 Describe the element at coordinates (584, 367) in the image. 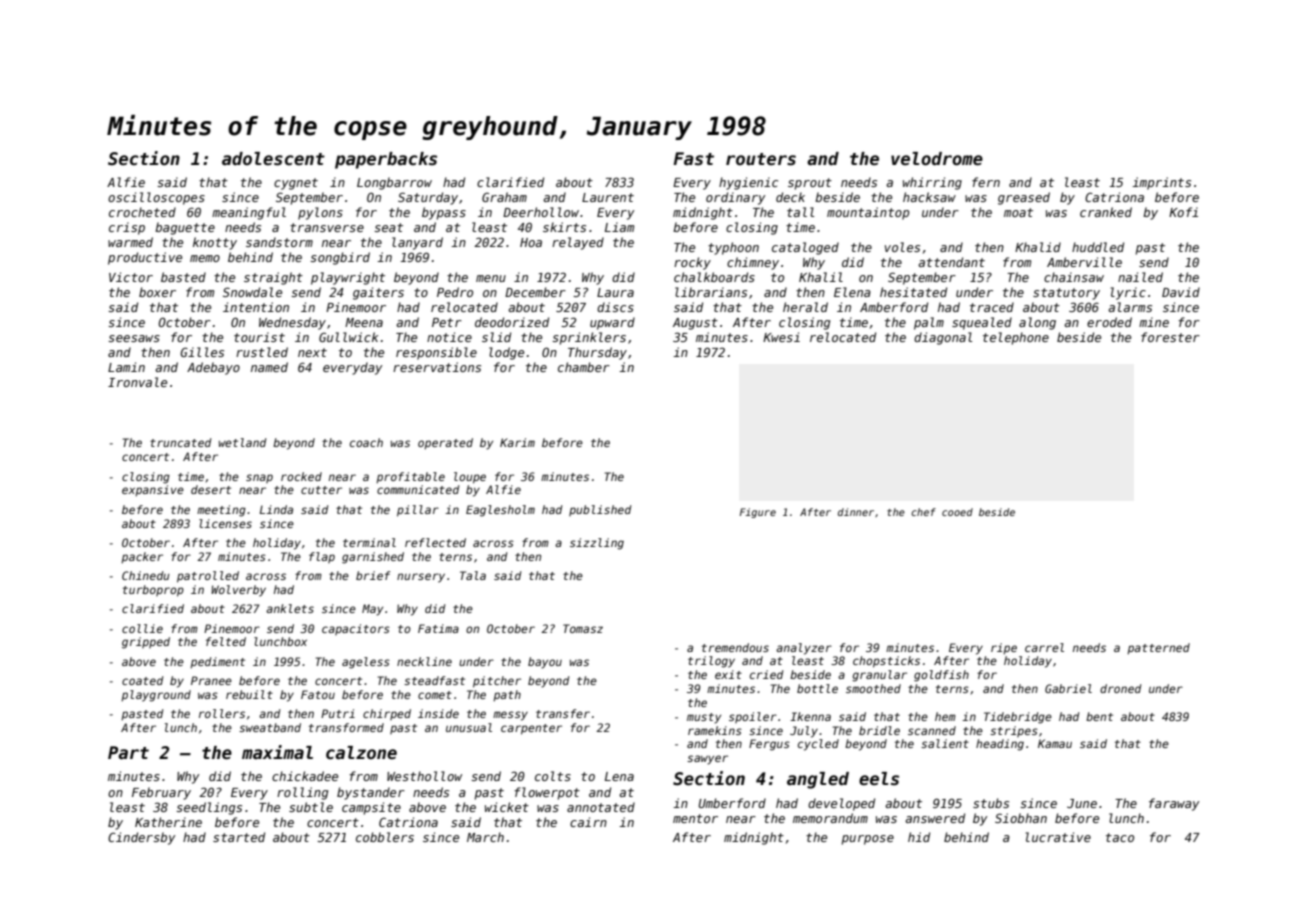

I see `chamber` at that location.
